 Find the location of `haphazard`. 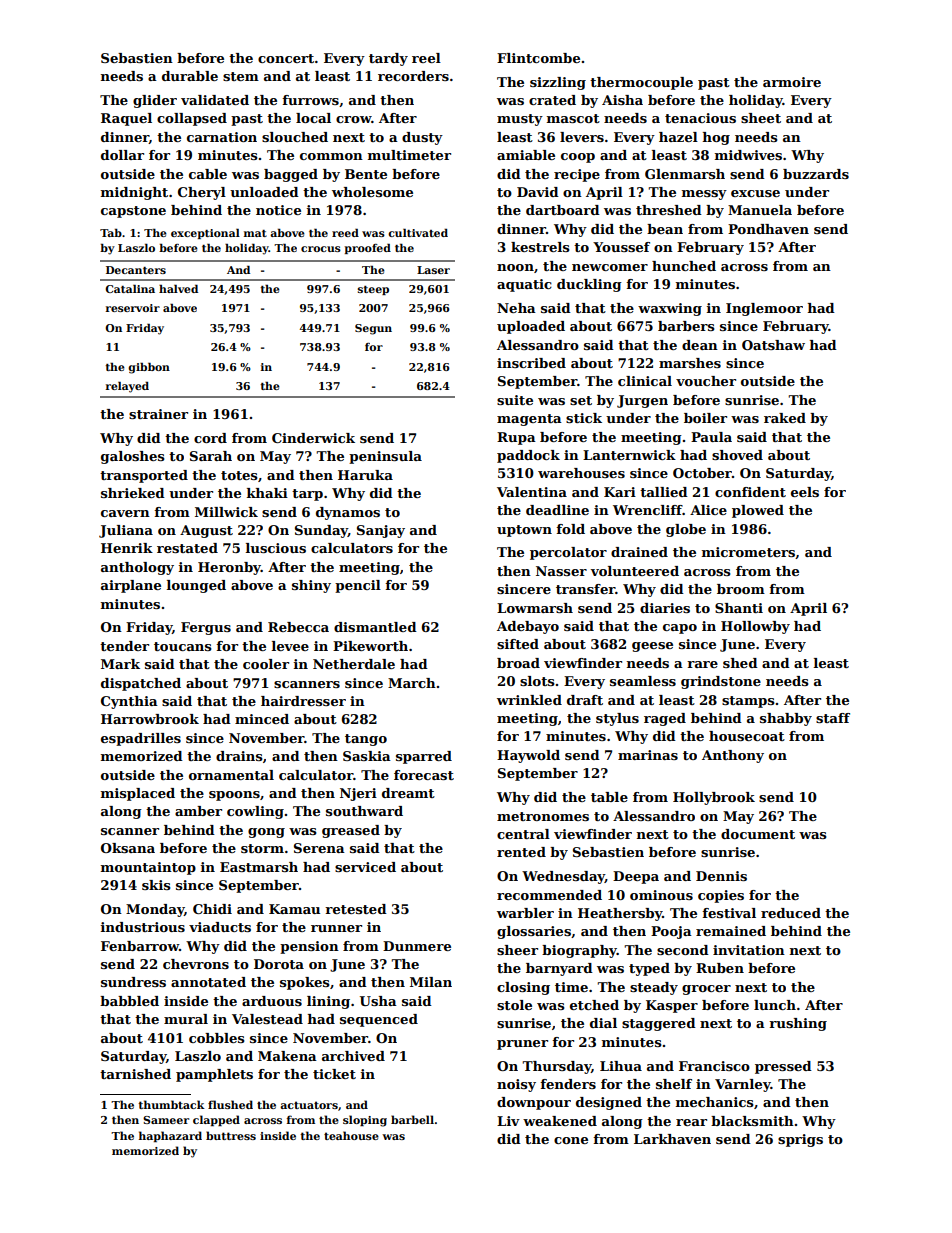

haphazard is located at coordinates (170, 1136).
